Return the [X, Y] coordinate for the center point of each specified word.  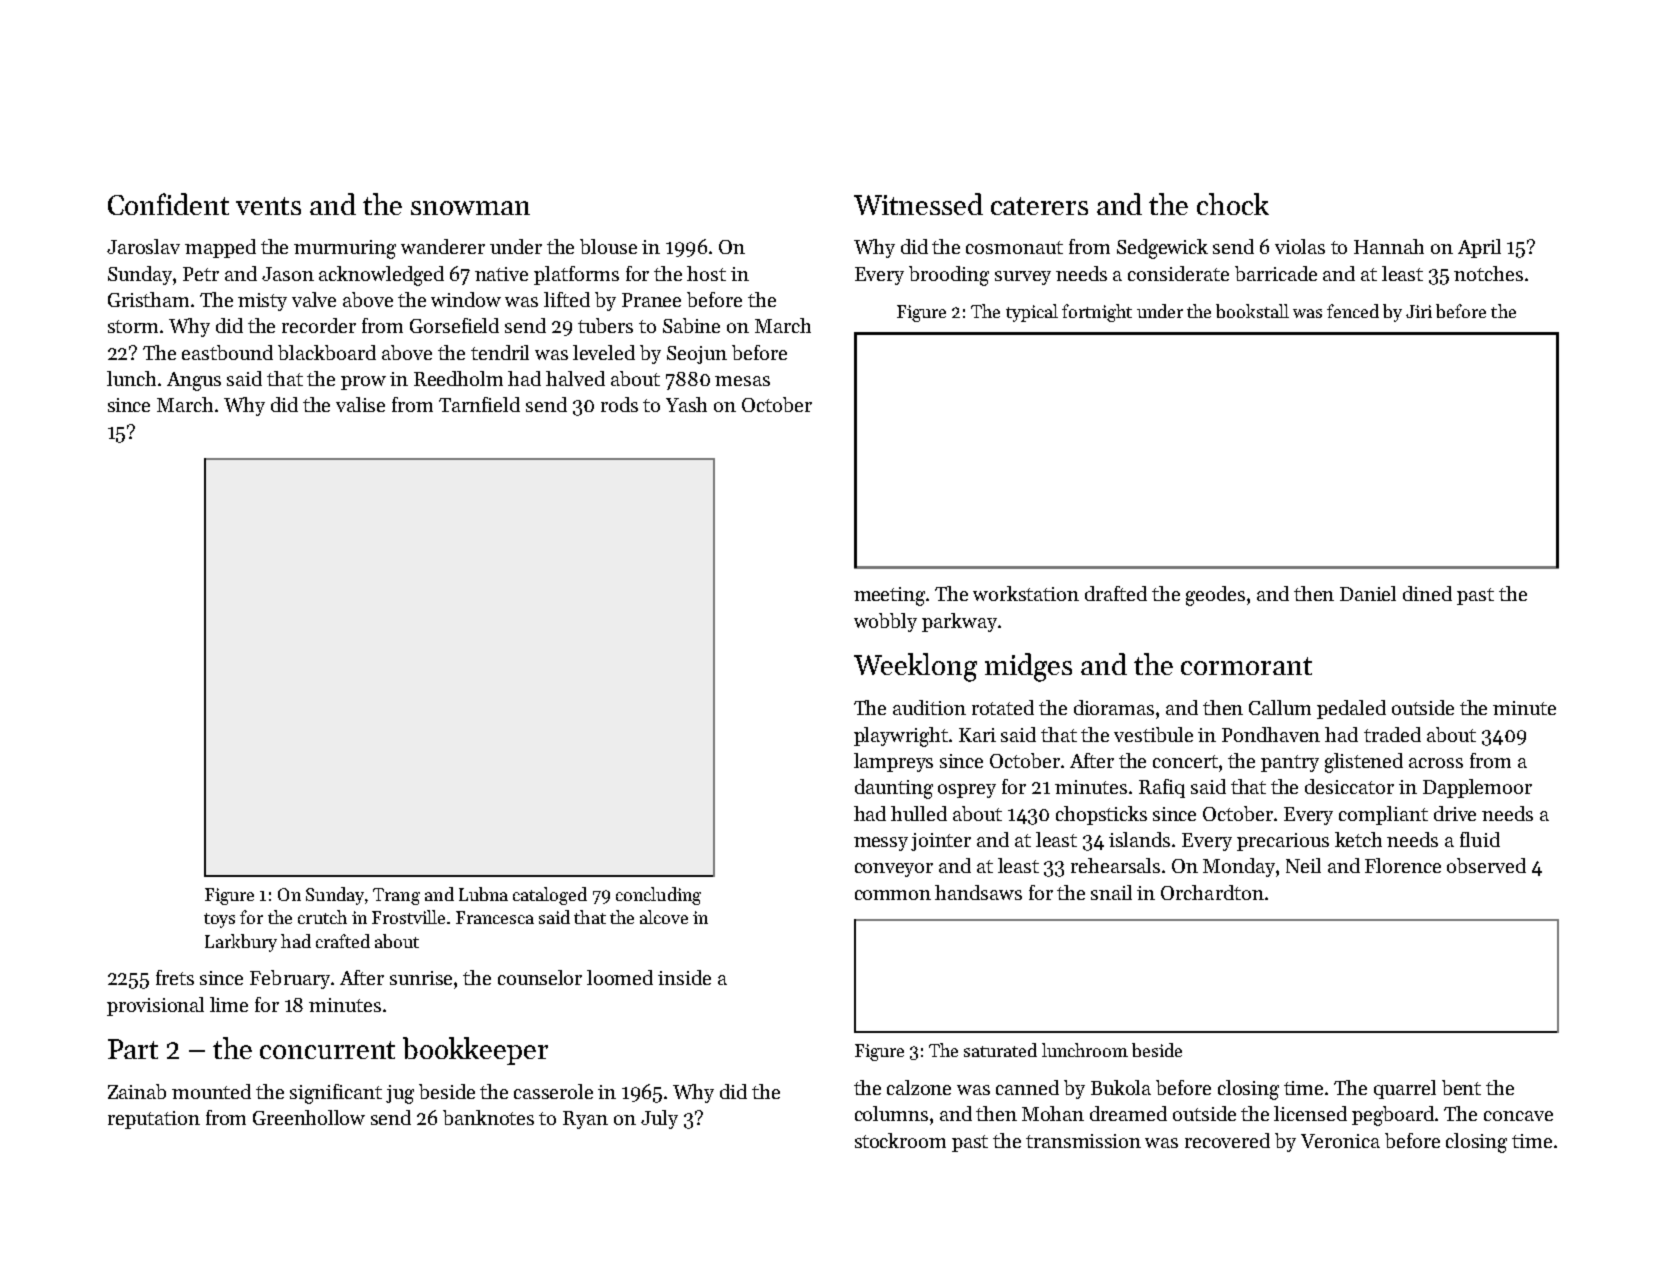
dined [1427, 593]
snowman [470, 208]
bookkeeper [475, 1051]
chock [1233, 204]
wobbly [885, 622]
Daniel [1368, 593]
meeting [889, 596]
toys [219, 920]
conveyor [894, 870]
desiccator [1349, 786]
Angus [194, 381]
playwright [901, 737]
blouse [608, 246]
